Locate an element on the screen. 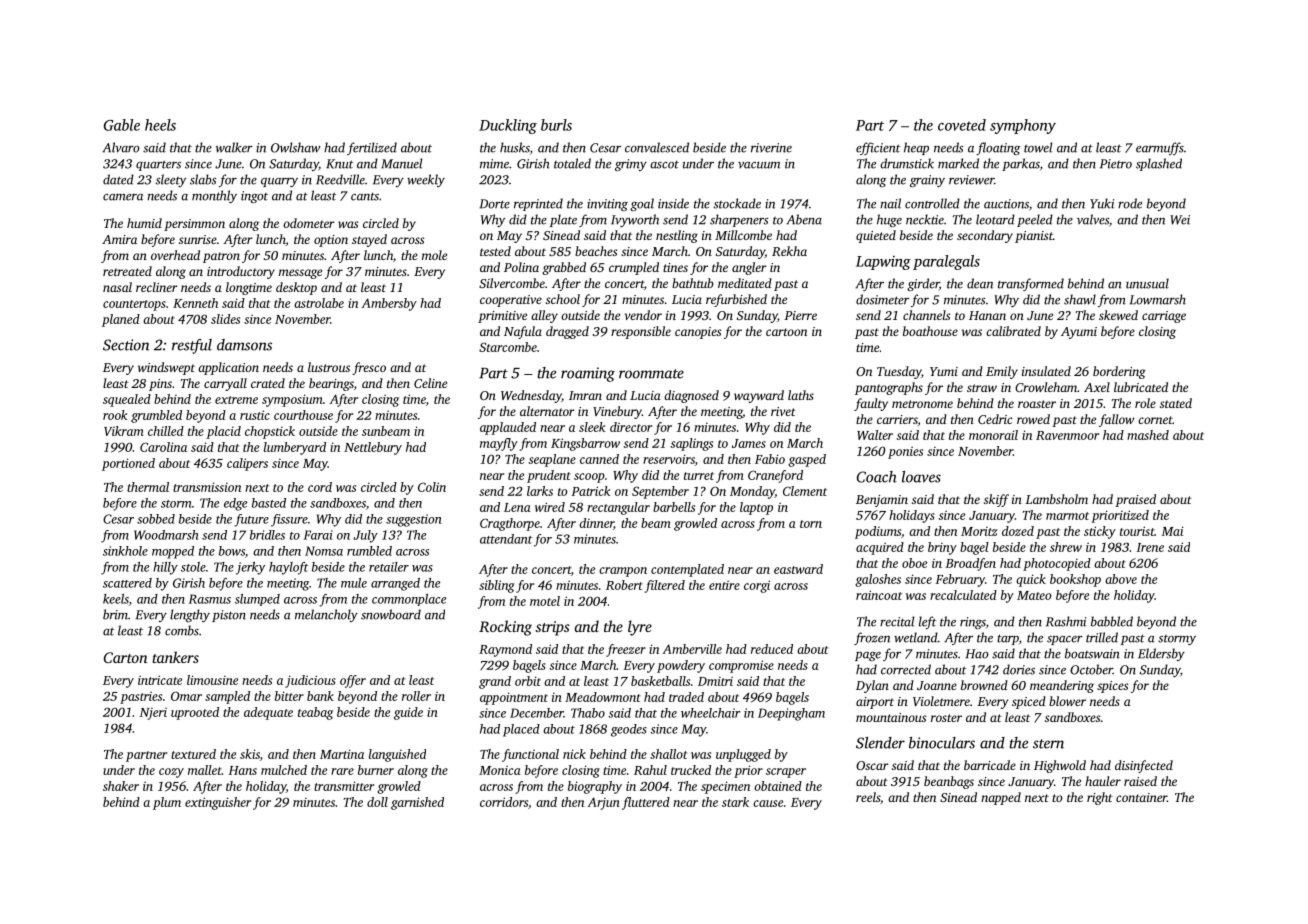  heels is located at coordinates (160, 125).
